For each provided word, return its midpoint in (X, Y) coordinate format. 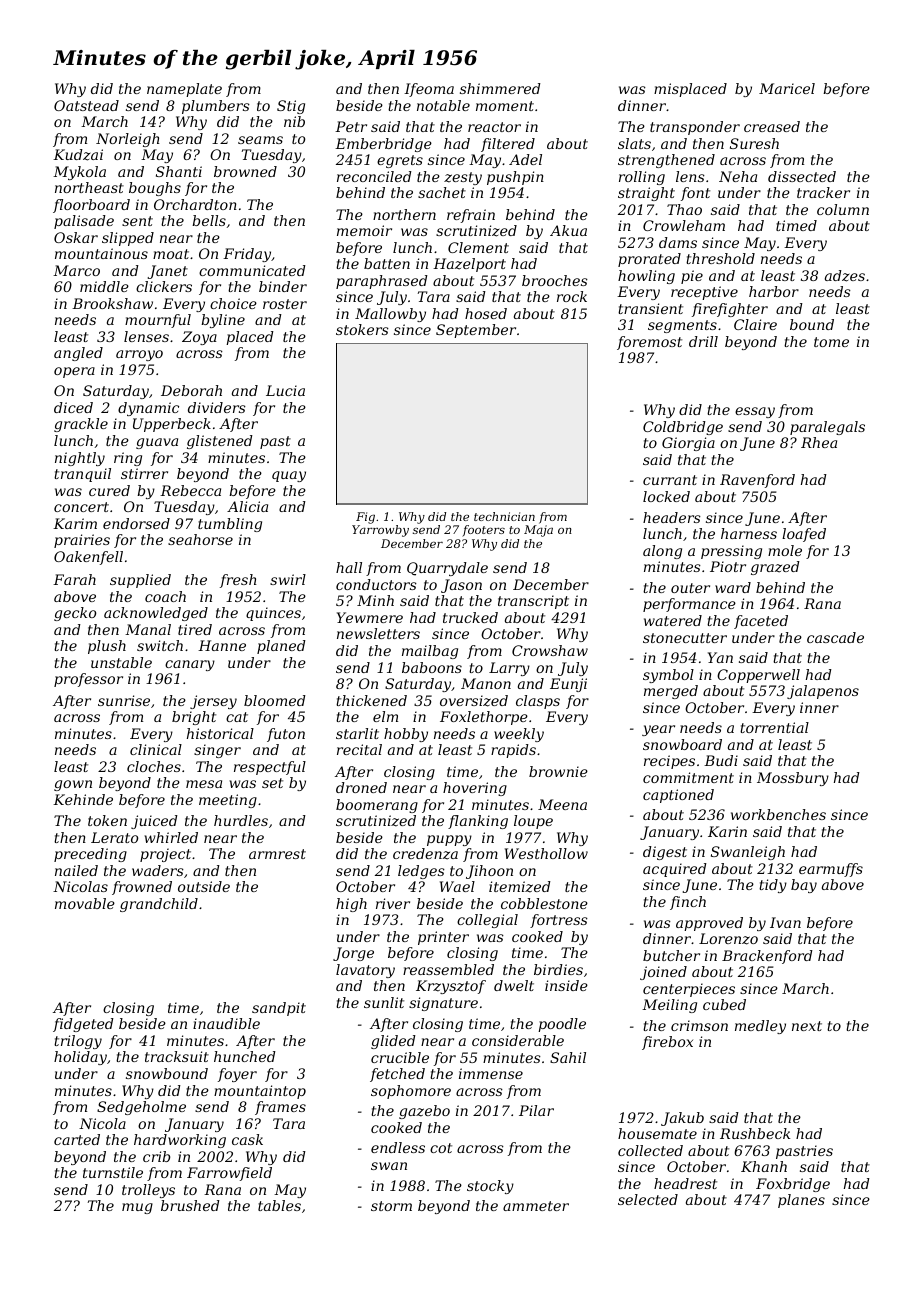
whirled (171, 837)
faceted (761, 622)
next (807, 1026)
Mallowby (390, 315)
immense (491, 1073)
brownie (558, 771)
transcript (533, 602)
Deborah (191, 390)
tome (831, 342)
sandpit (279, 1009)
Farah (74, 579)
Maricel (787, 88)
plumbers (216, 107)
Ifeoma (429, 90)
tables (279, 1205)
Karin (727, 831)
